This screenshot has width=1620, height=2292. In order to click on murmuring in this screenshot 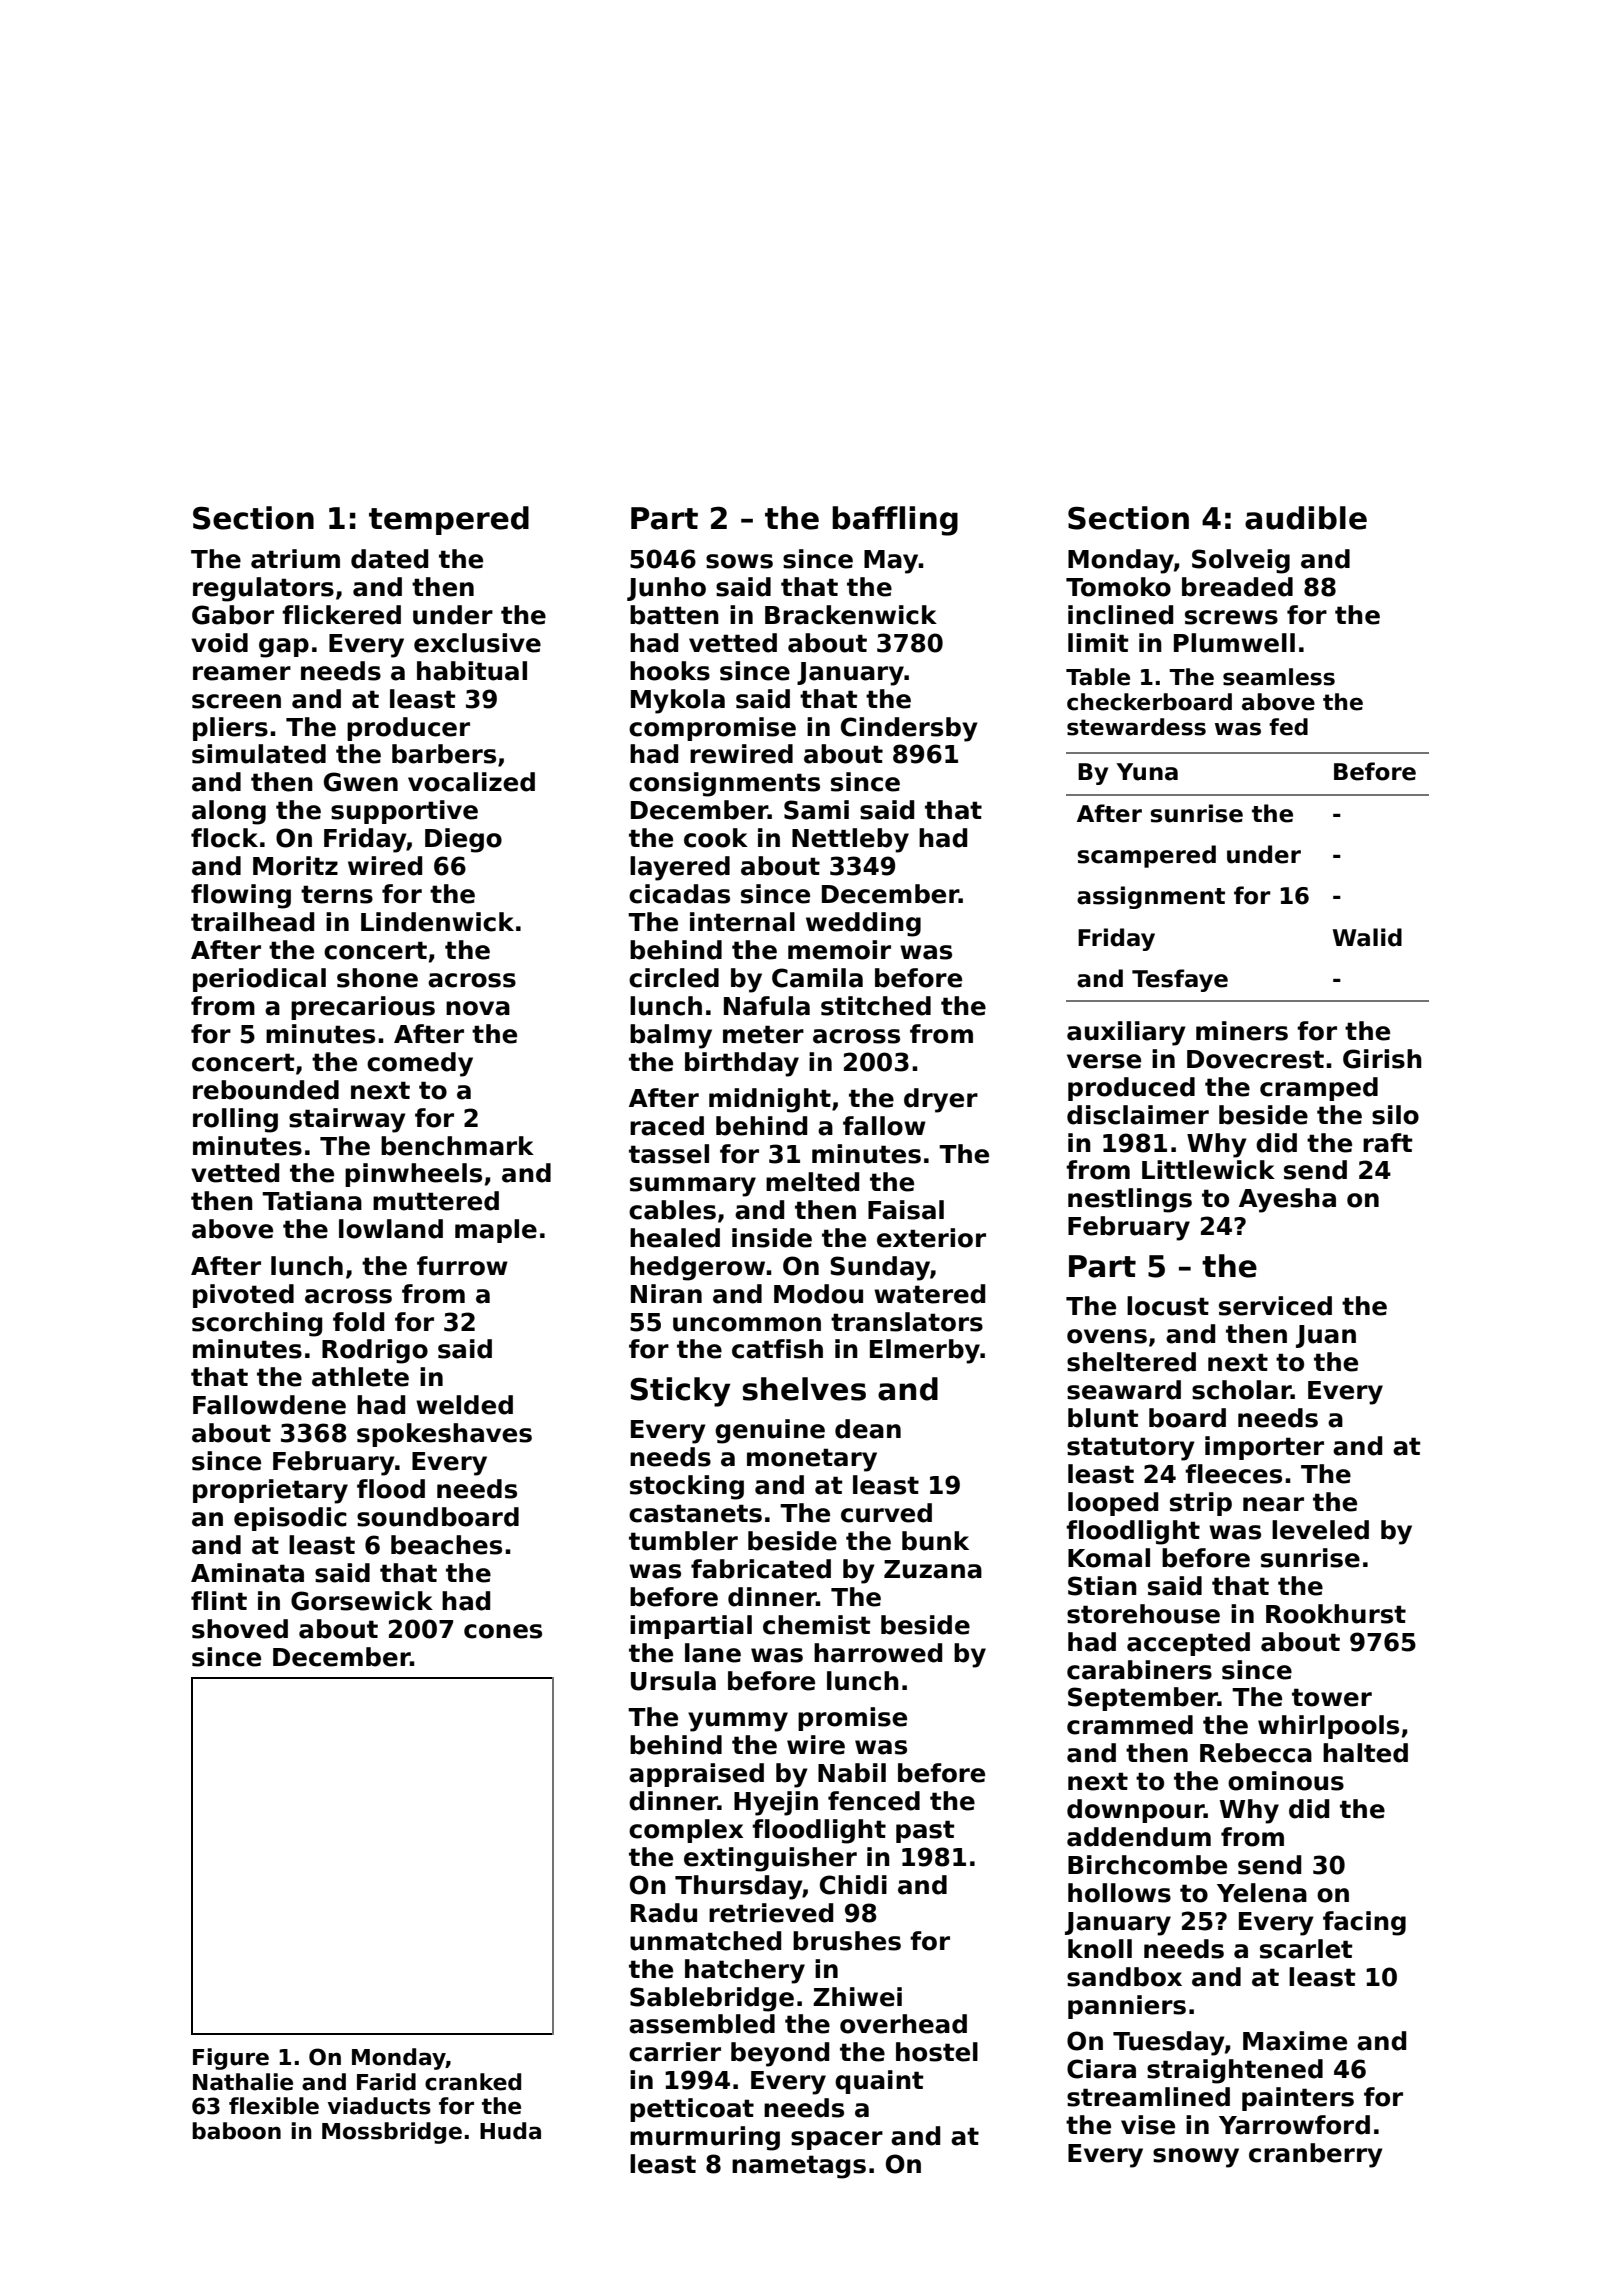, I will do `click(705, 2138)`.
